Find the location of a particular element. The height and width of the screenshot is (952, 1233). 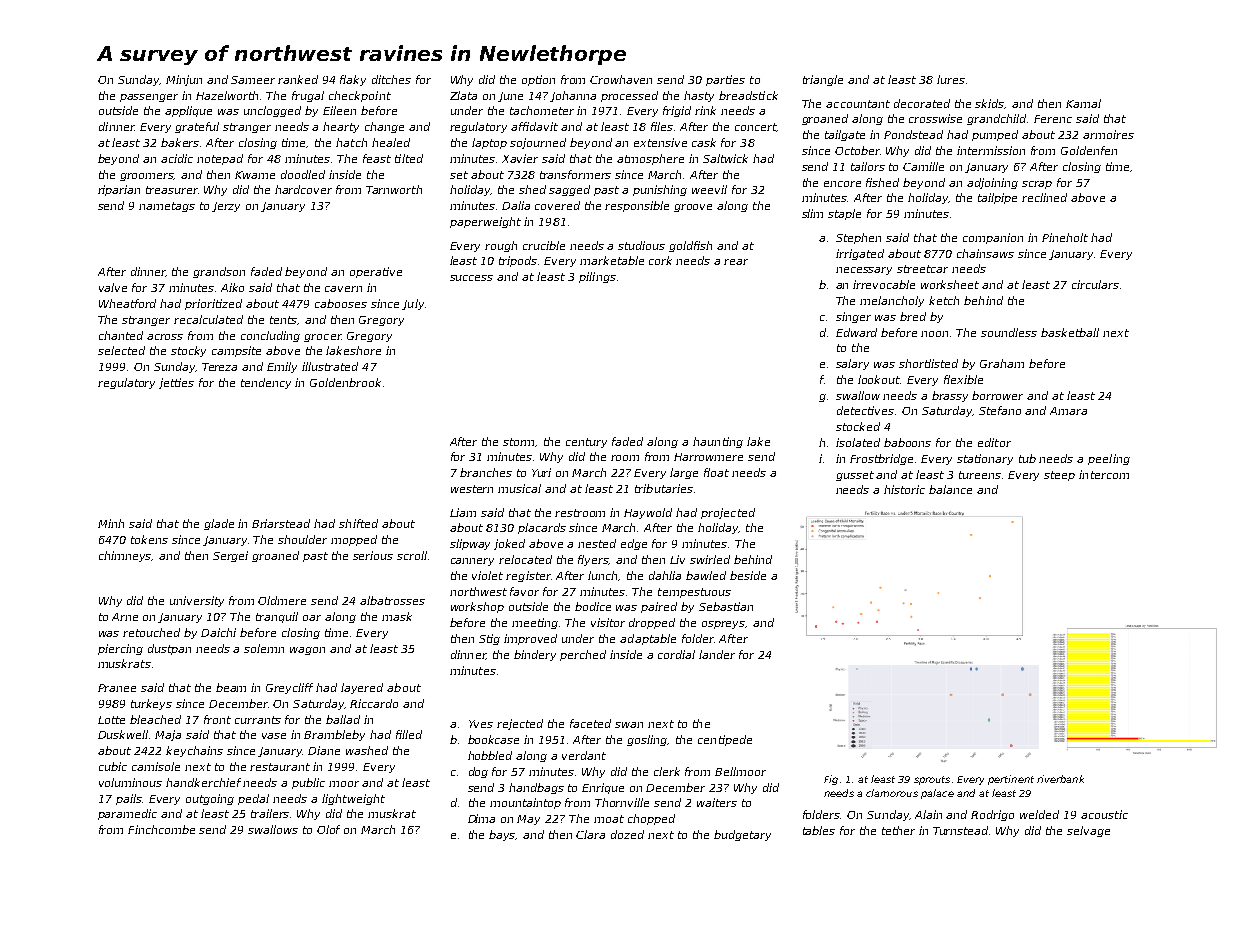

ranked is located at coordinates (298, 79).
